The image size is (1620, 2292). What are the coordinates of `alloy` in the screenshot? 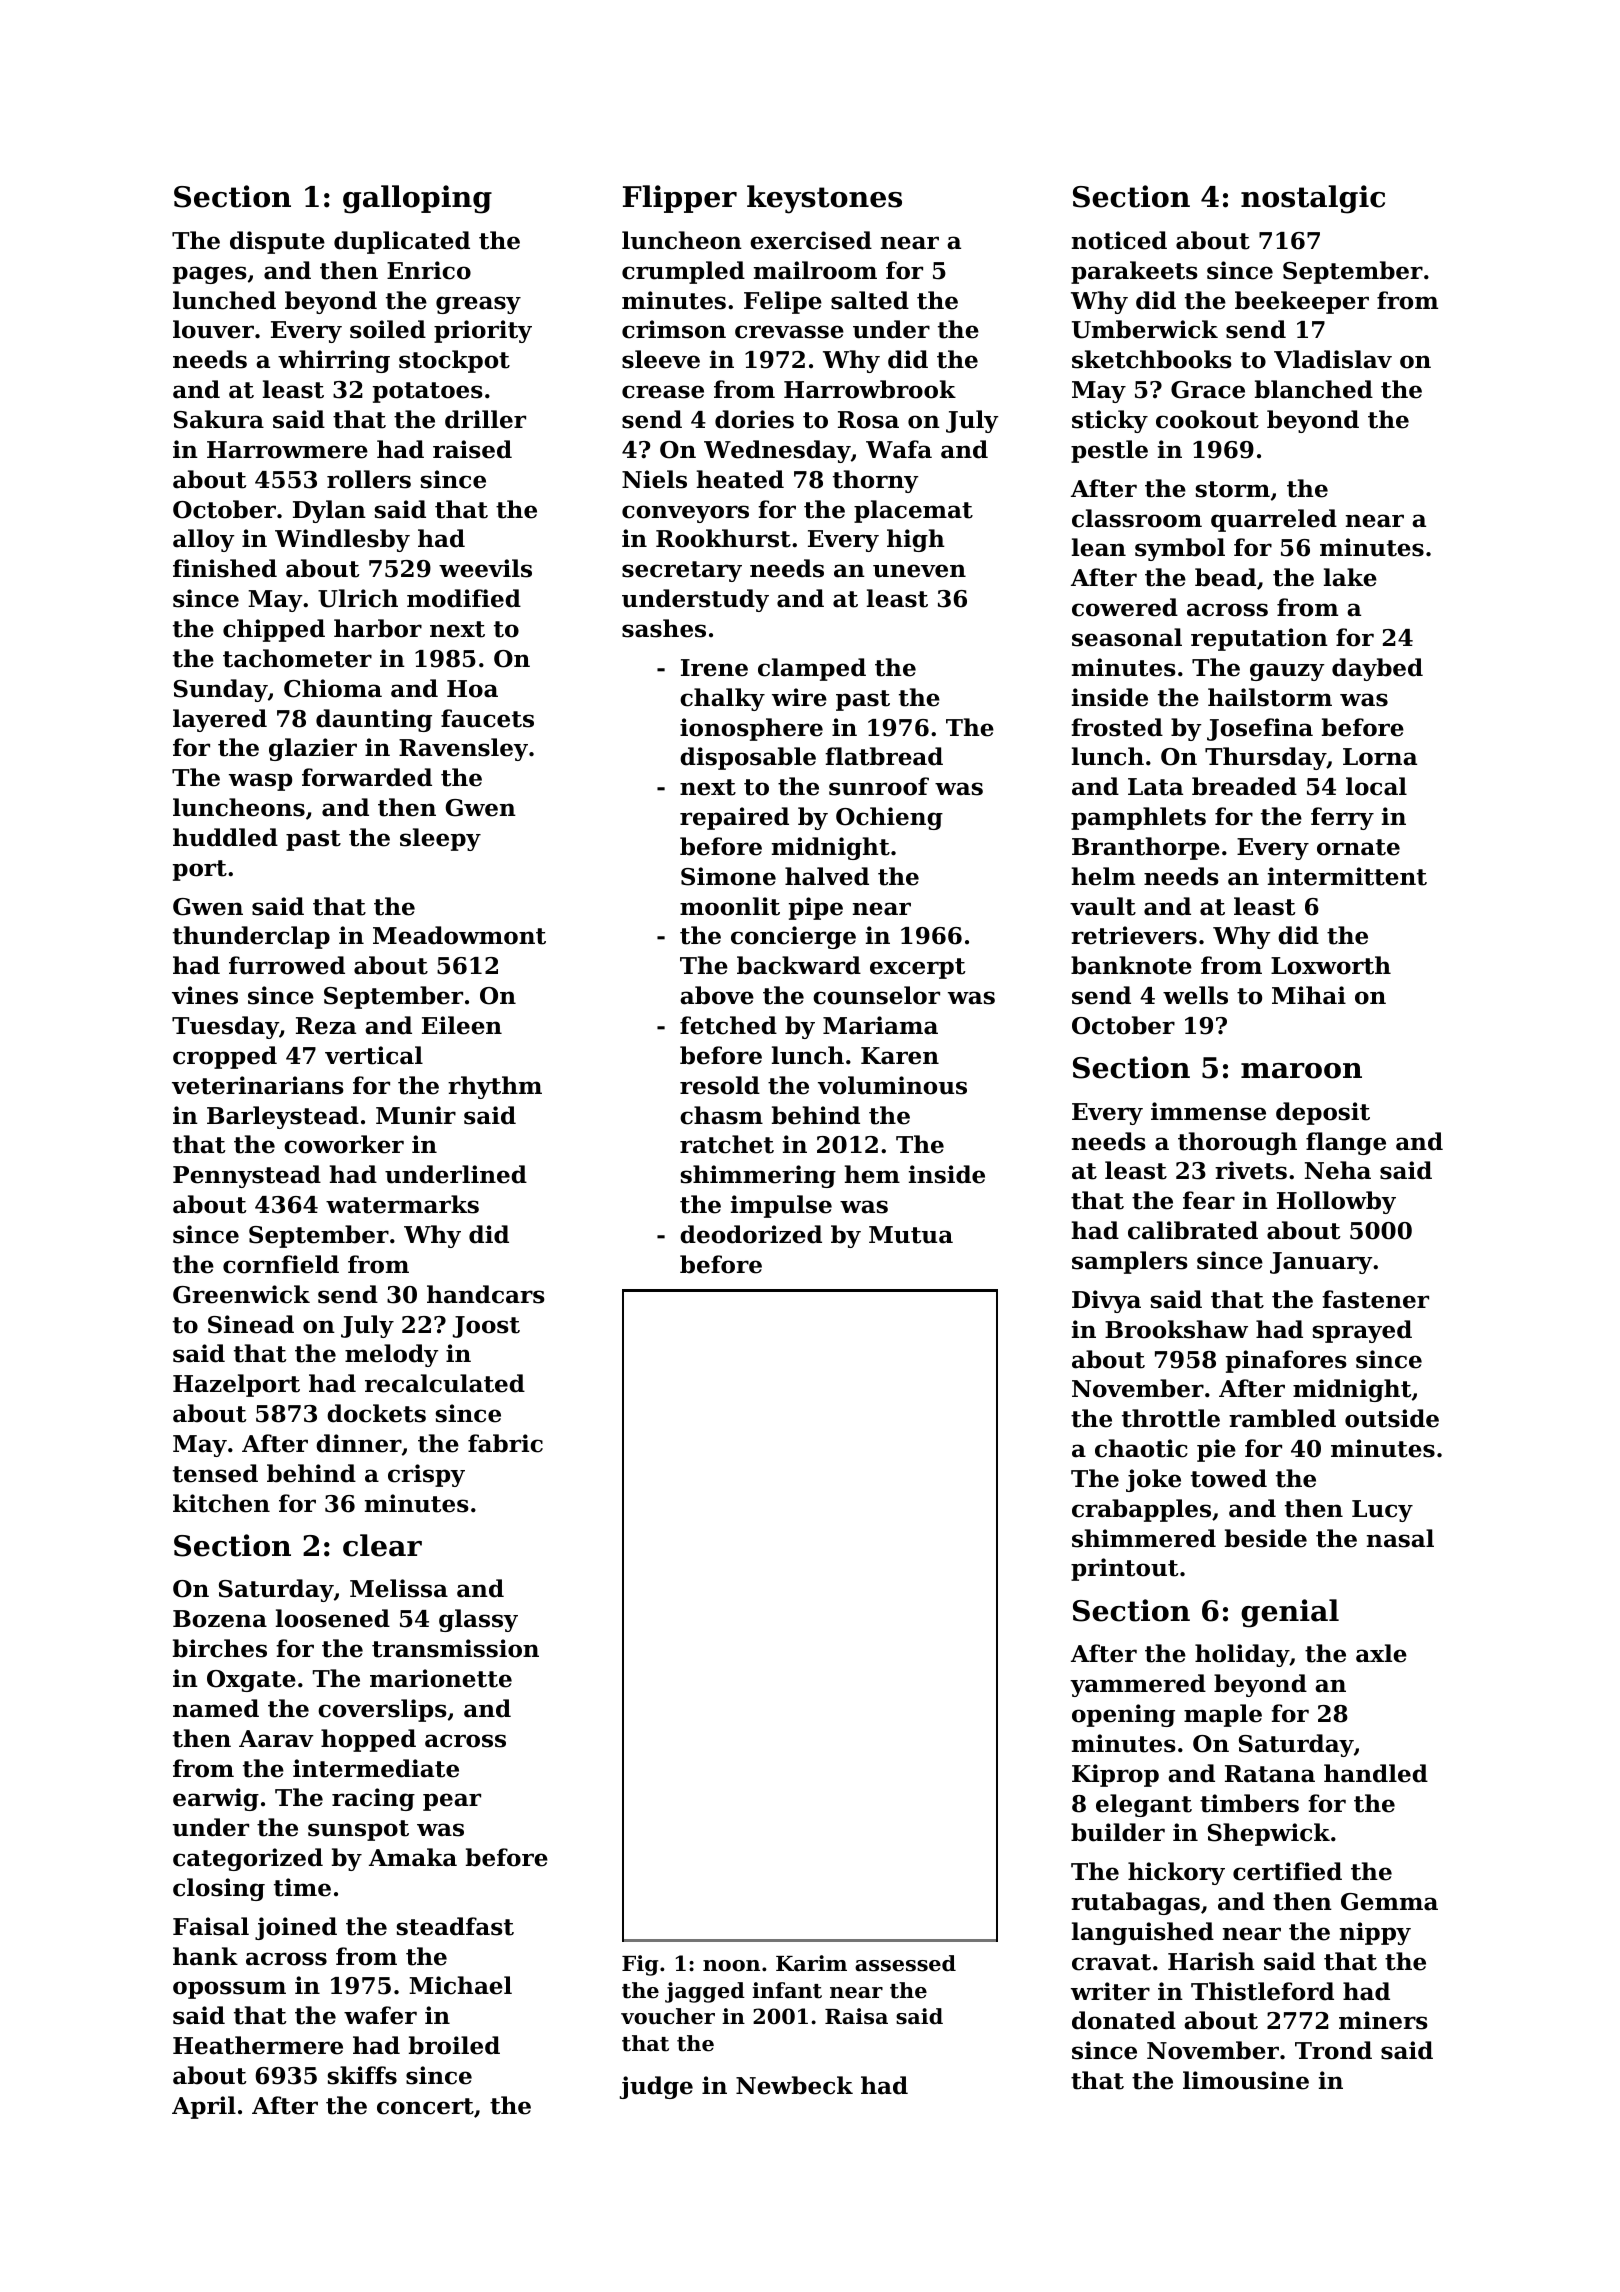 It's located at (204, 540).
